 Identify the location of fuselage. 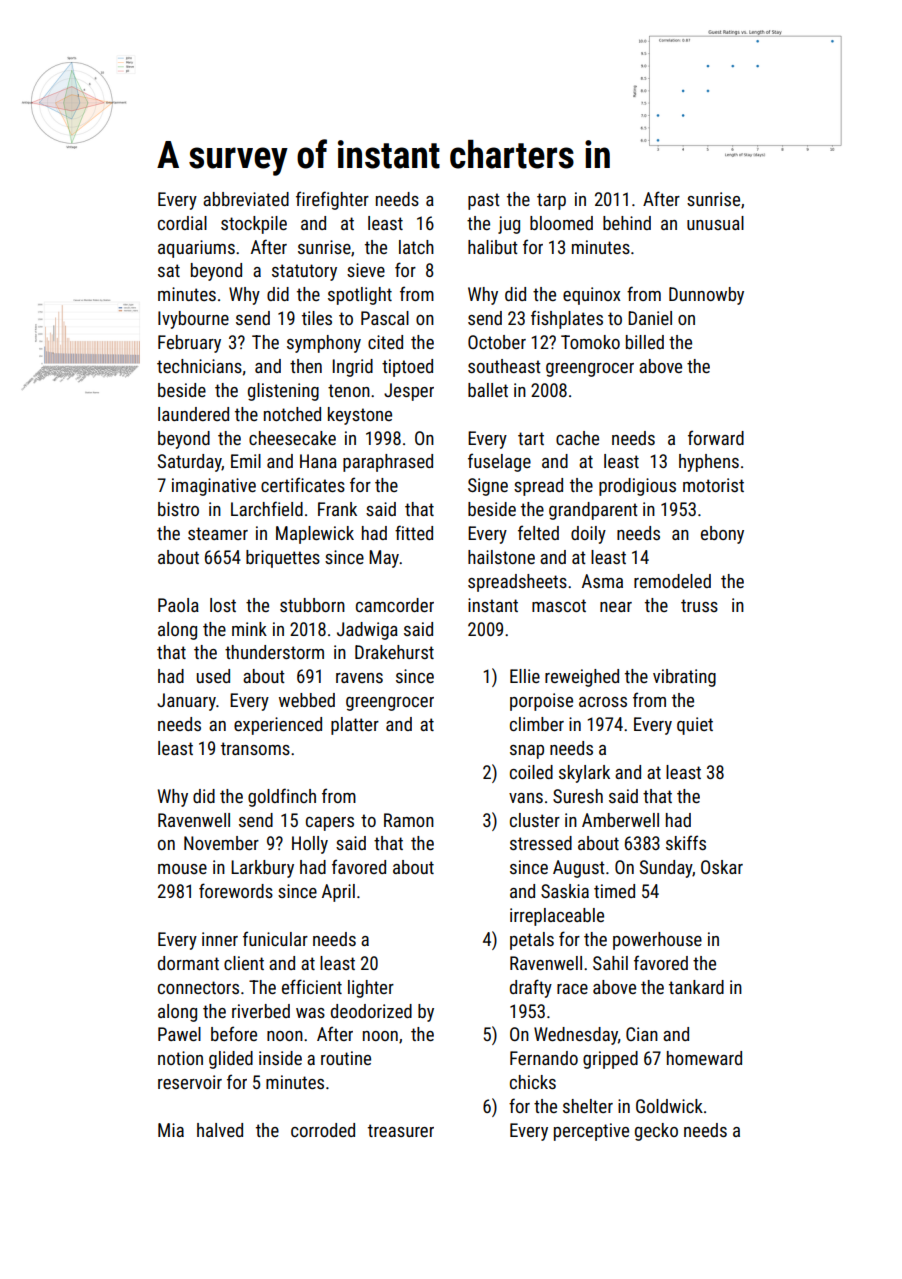
(499, 462).
